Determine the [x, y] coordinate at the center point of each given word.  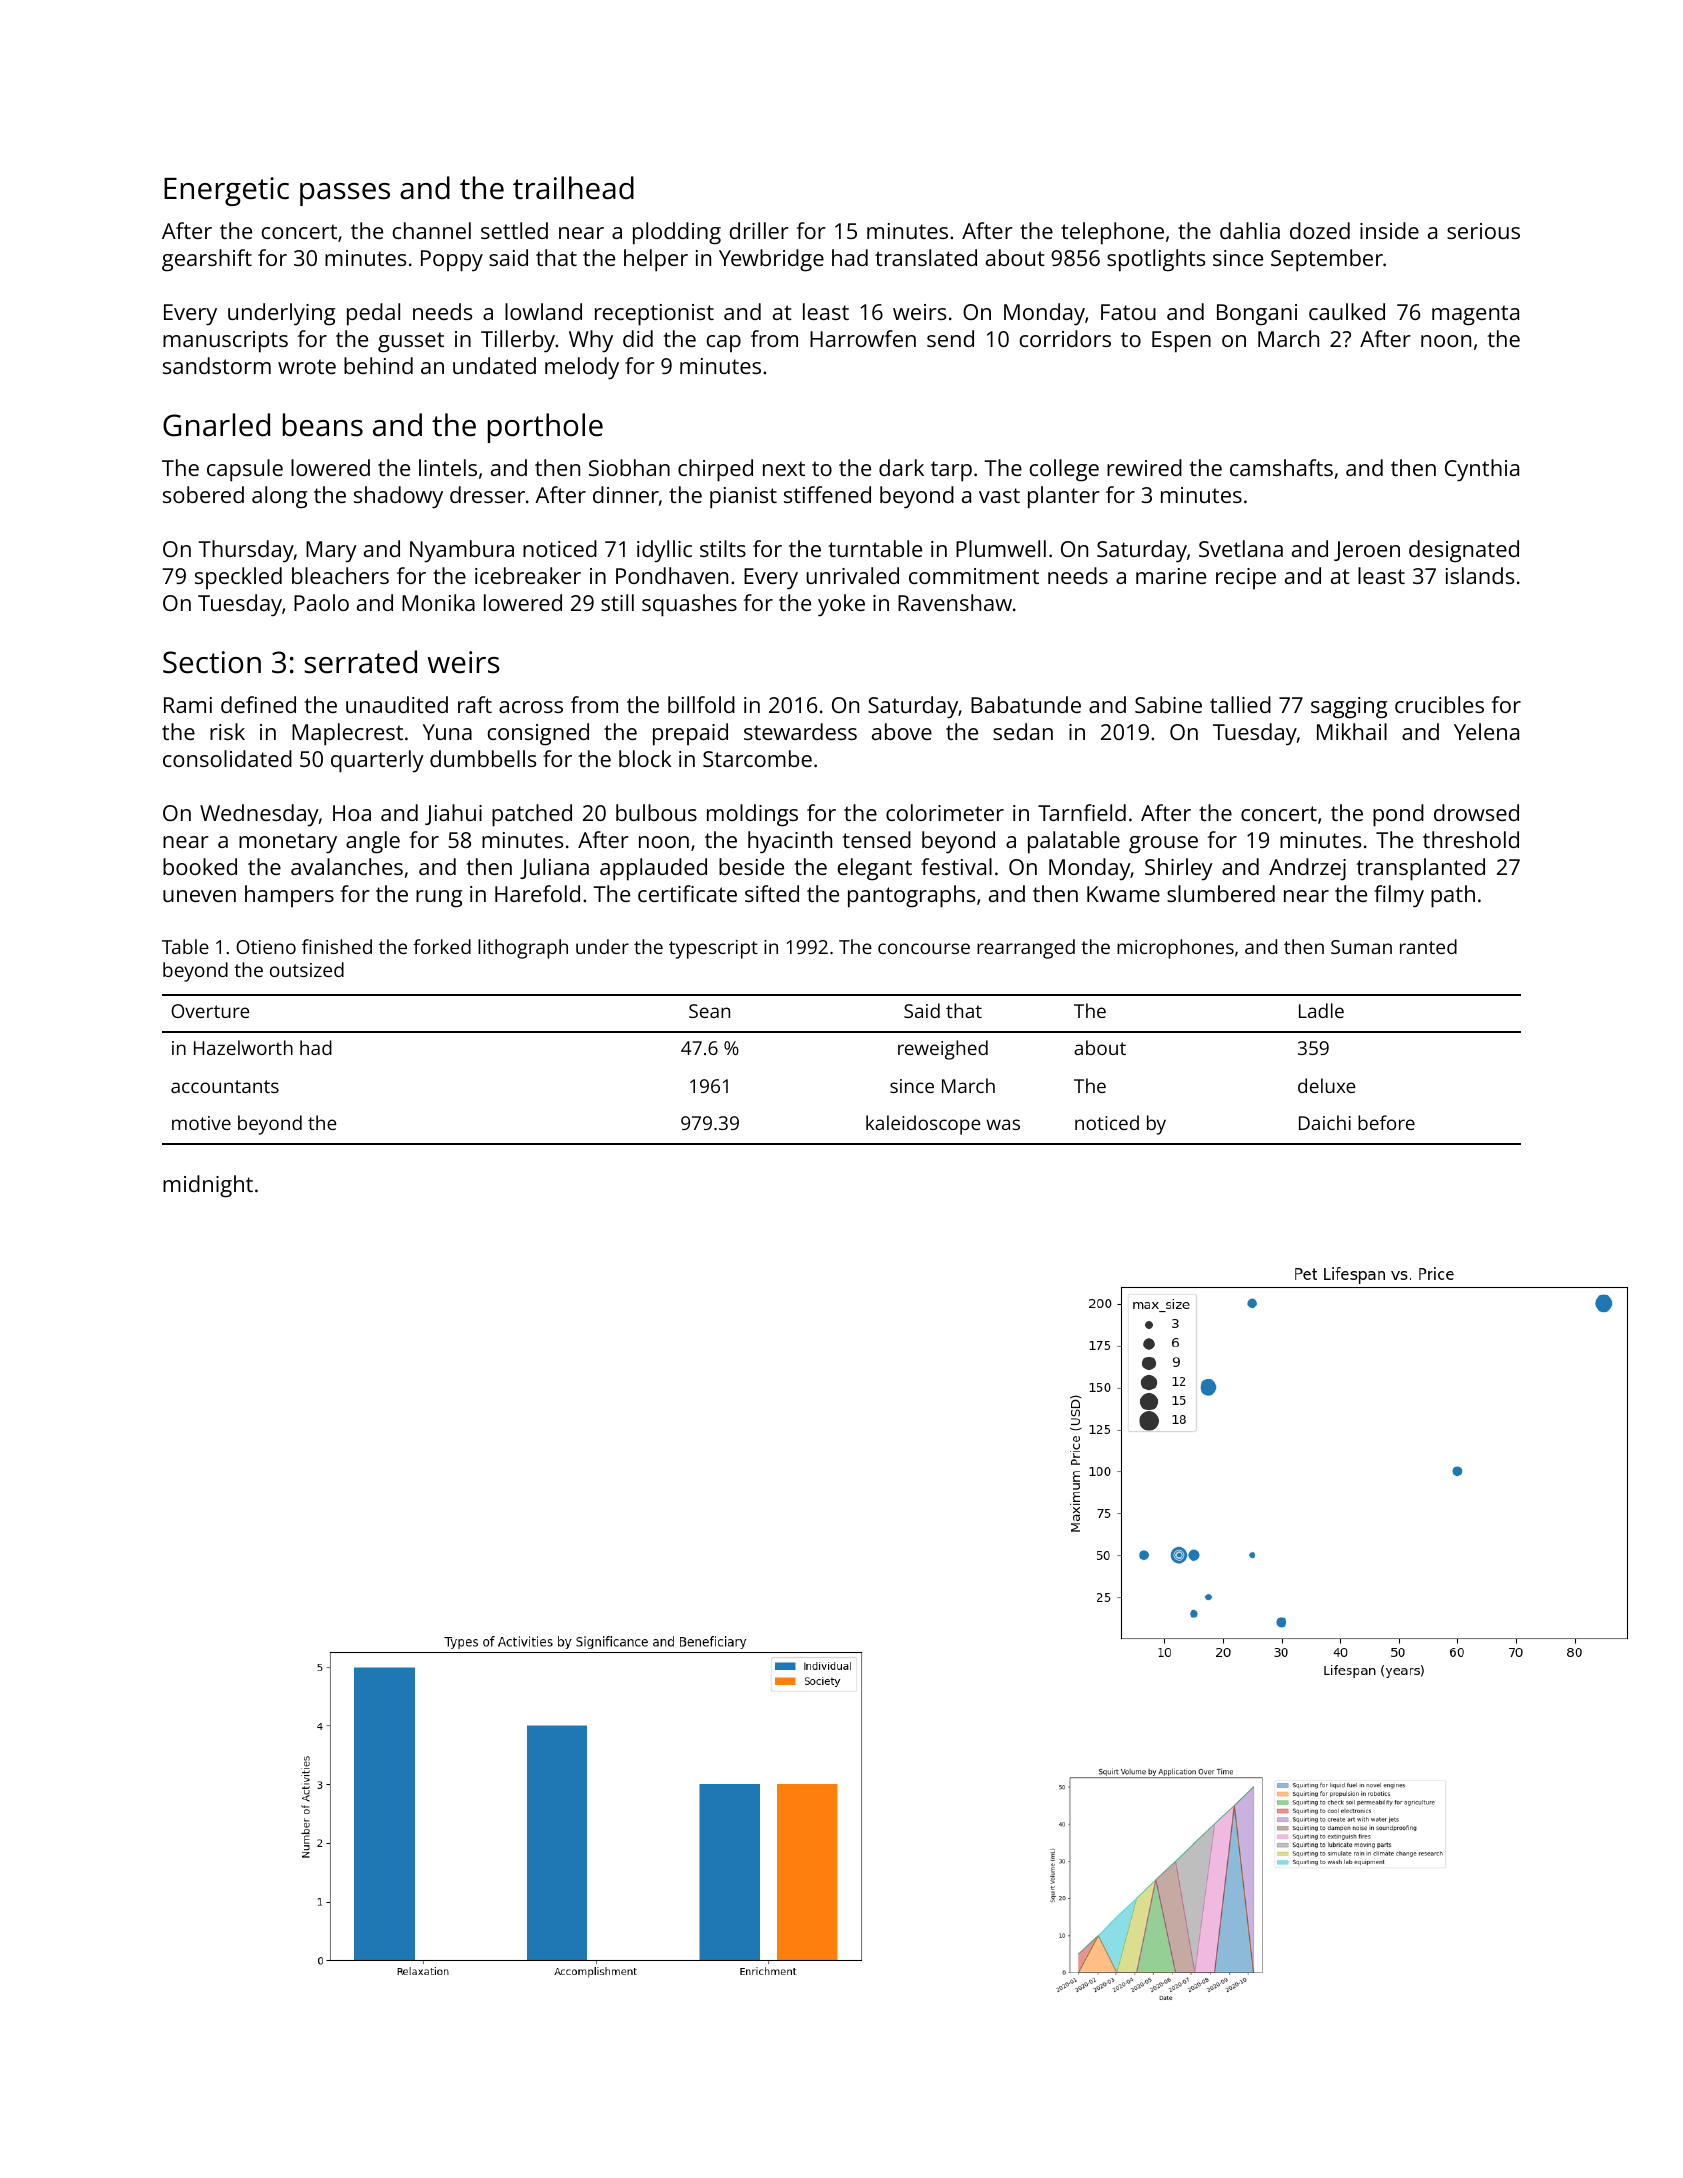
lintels [448, 467]
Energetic [226, 191]
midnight [208, 1186]
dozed [1320, 230]
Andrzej [1307, 869]
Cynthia [1482, 470]
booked [200, 866]
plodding [677, 233]
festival [956, 866]
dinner [626, 494]
